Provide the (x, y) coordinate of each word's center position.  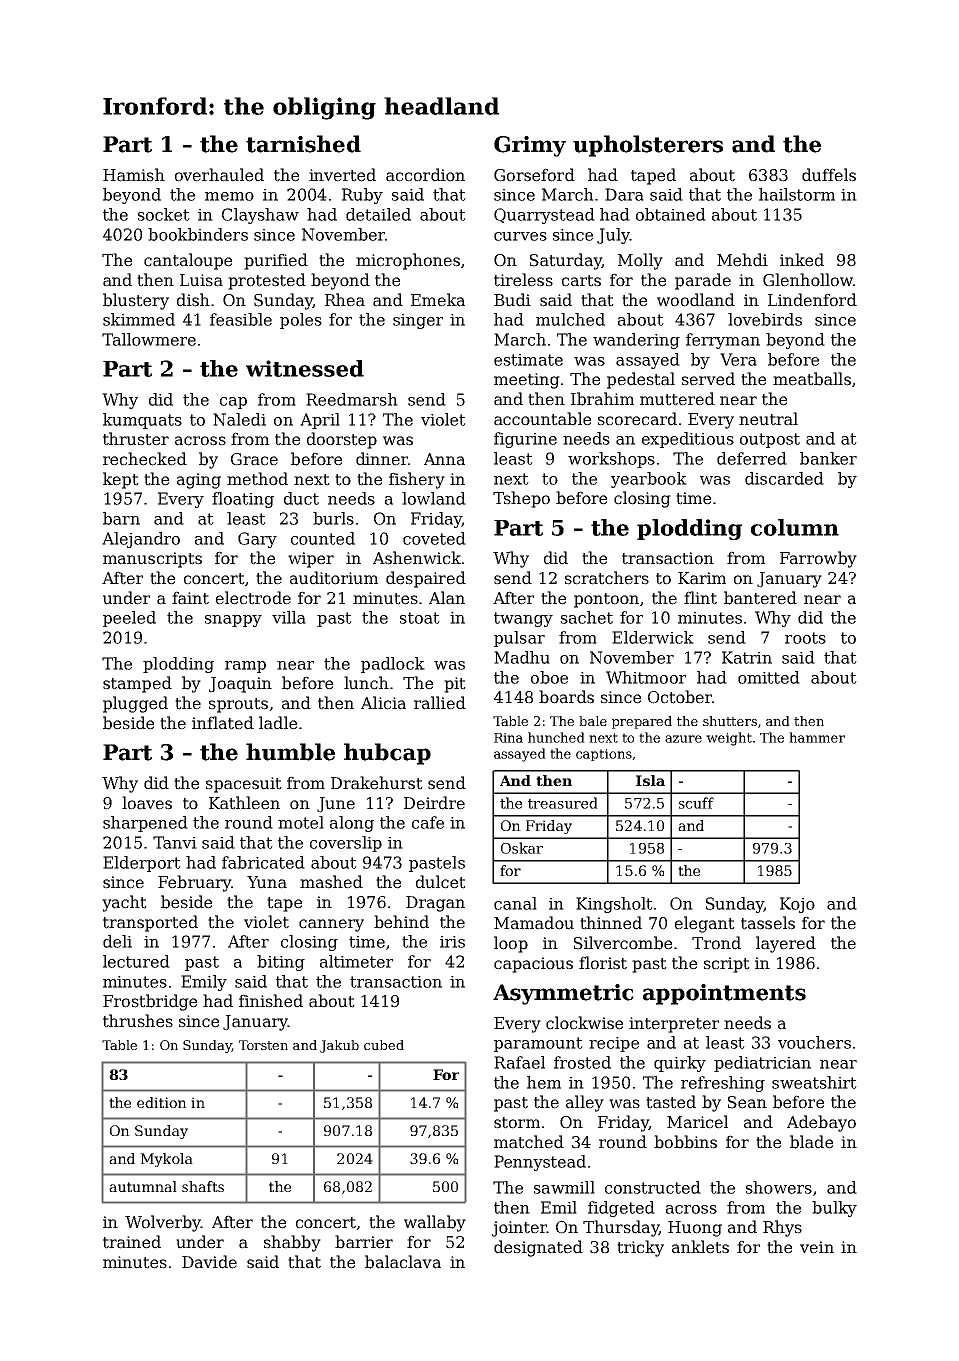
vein (817, 1247)
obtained (671, 214)
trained (132, 1242)
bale (593, 721)
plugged (135, 704)
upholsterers (648, 146)
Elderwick (653, 637)
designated (538, 1248)
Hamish (134, 175)
